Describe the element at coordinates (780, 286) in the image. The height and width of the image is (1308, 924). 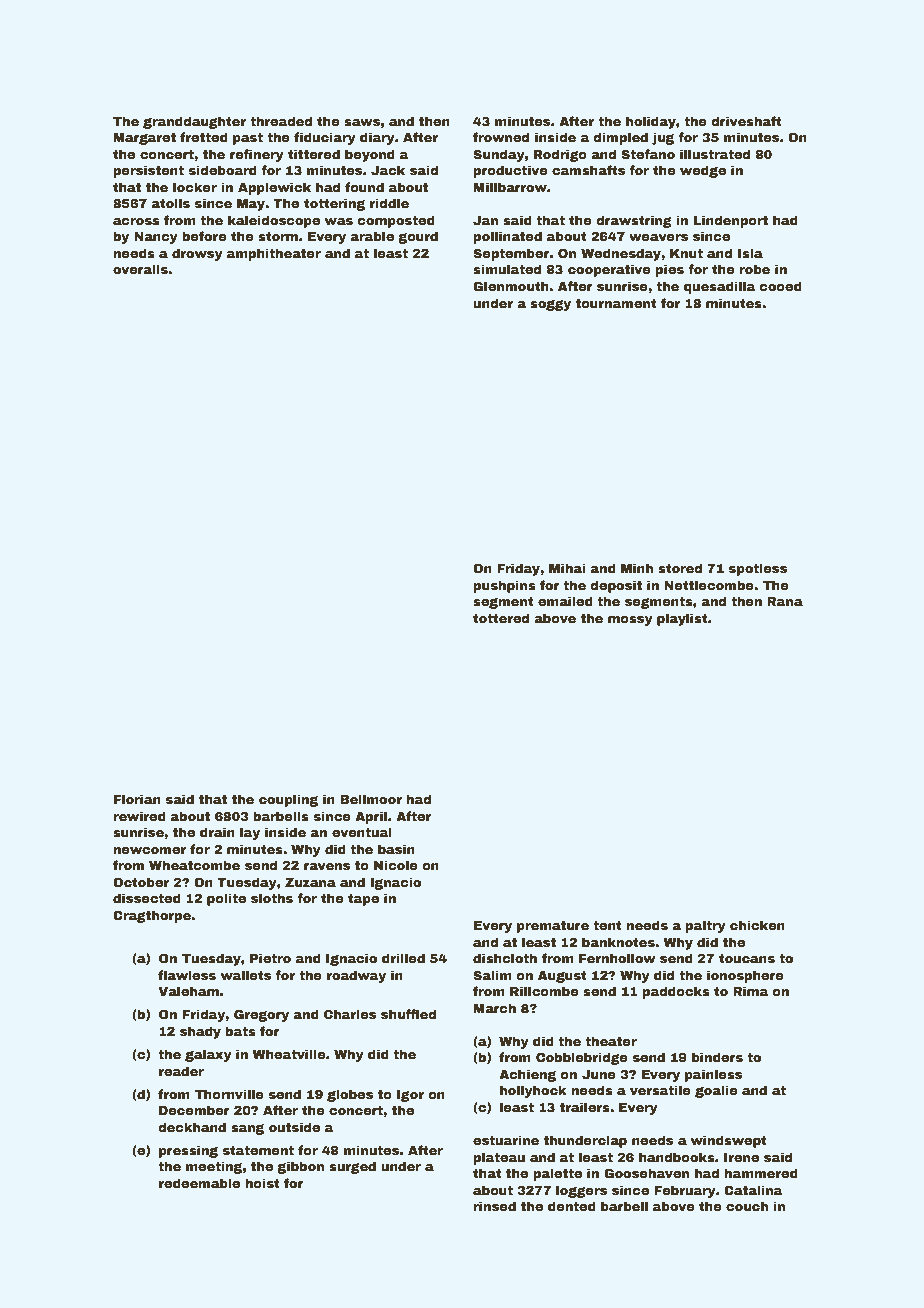
I see `cooed` at that location.
